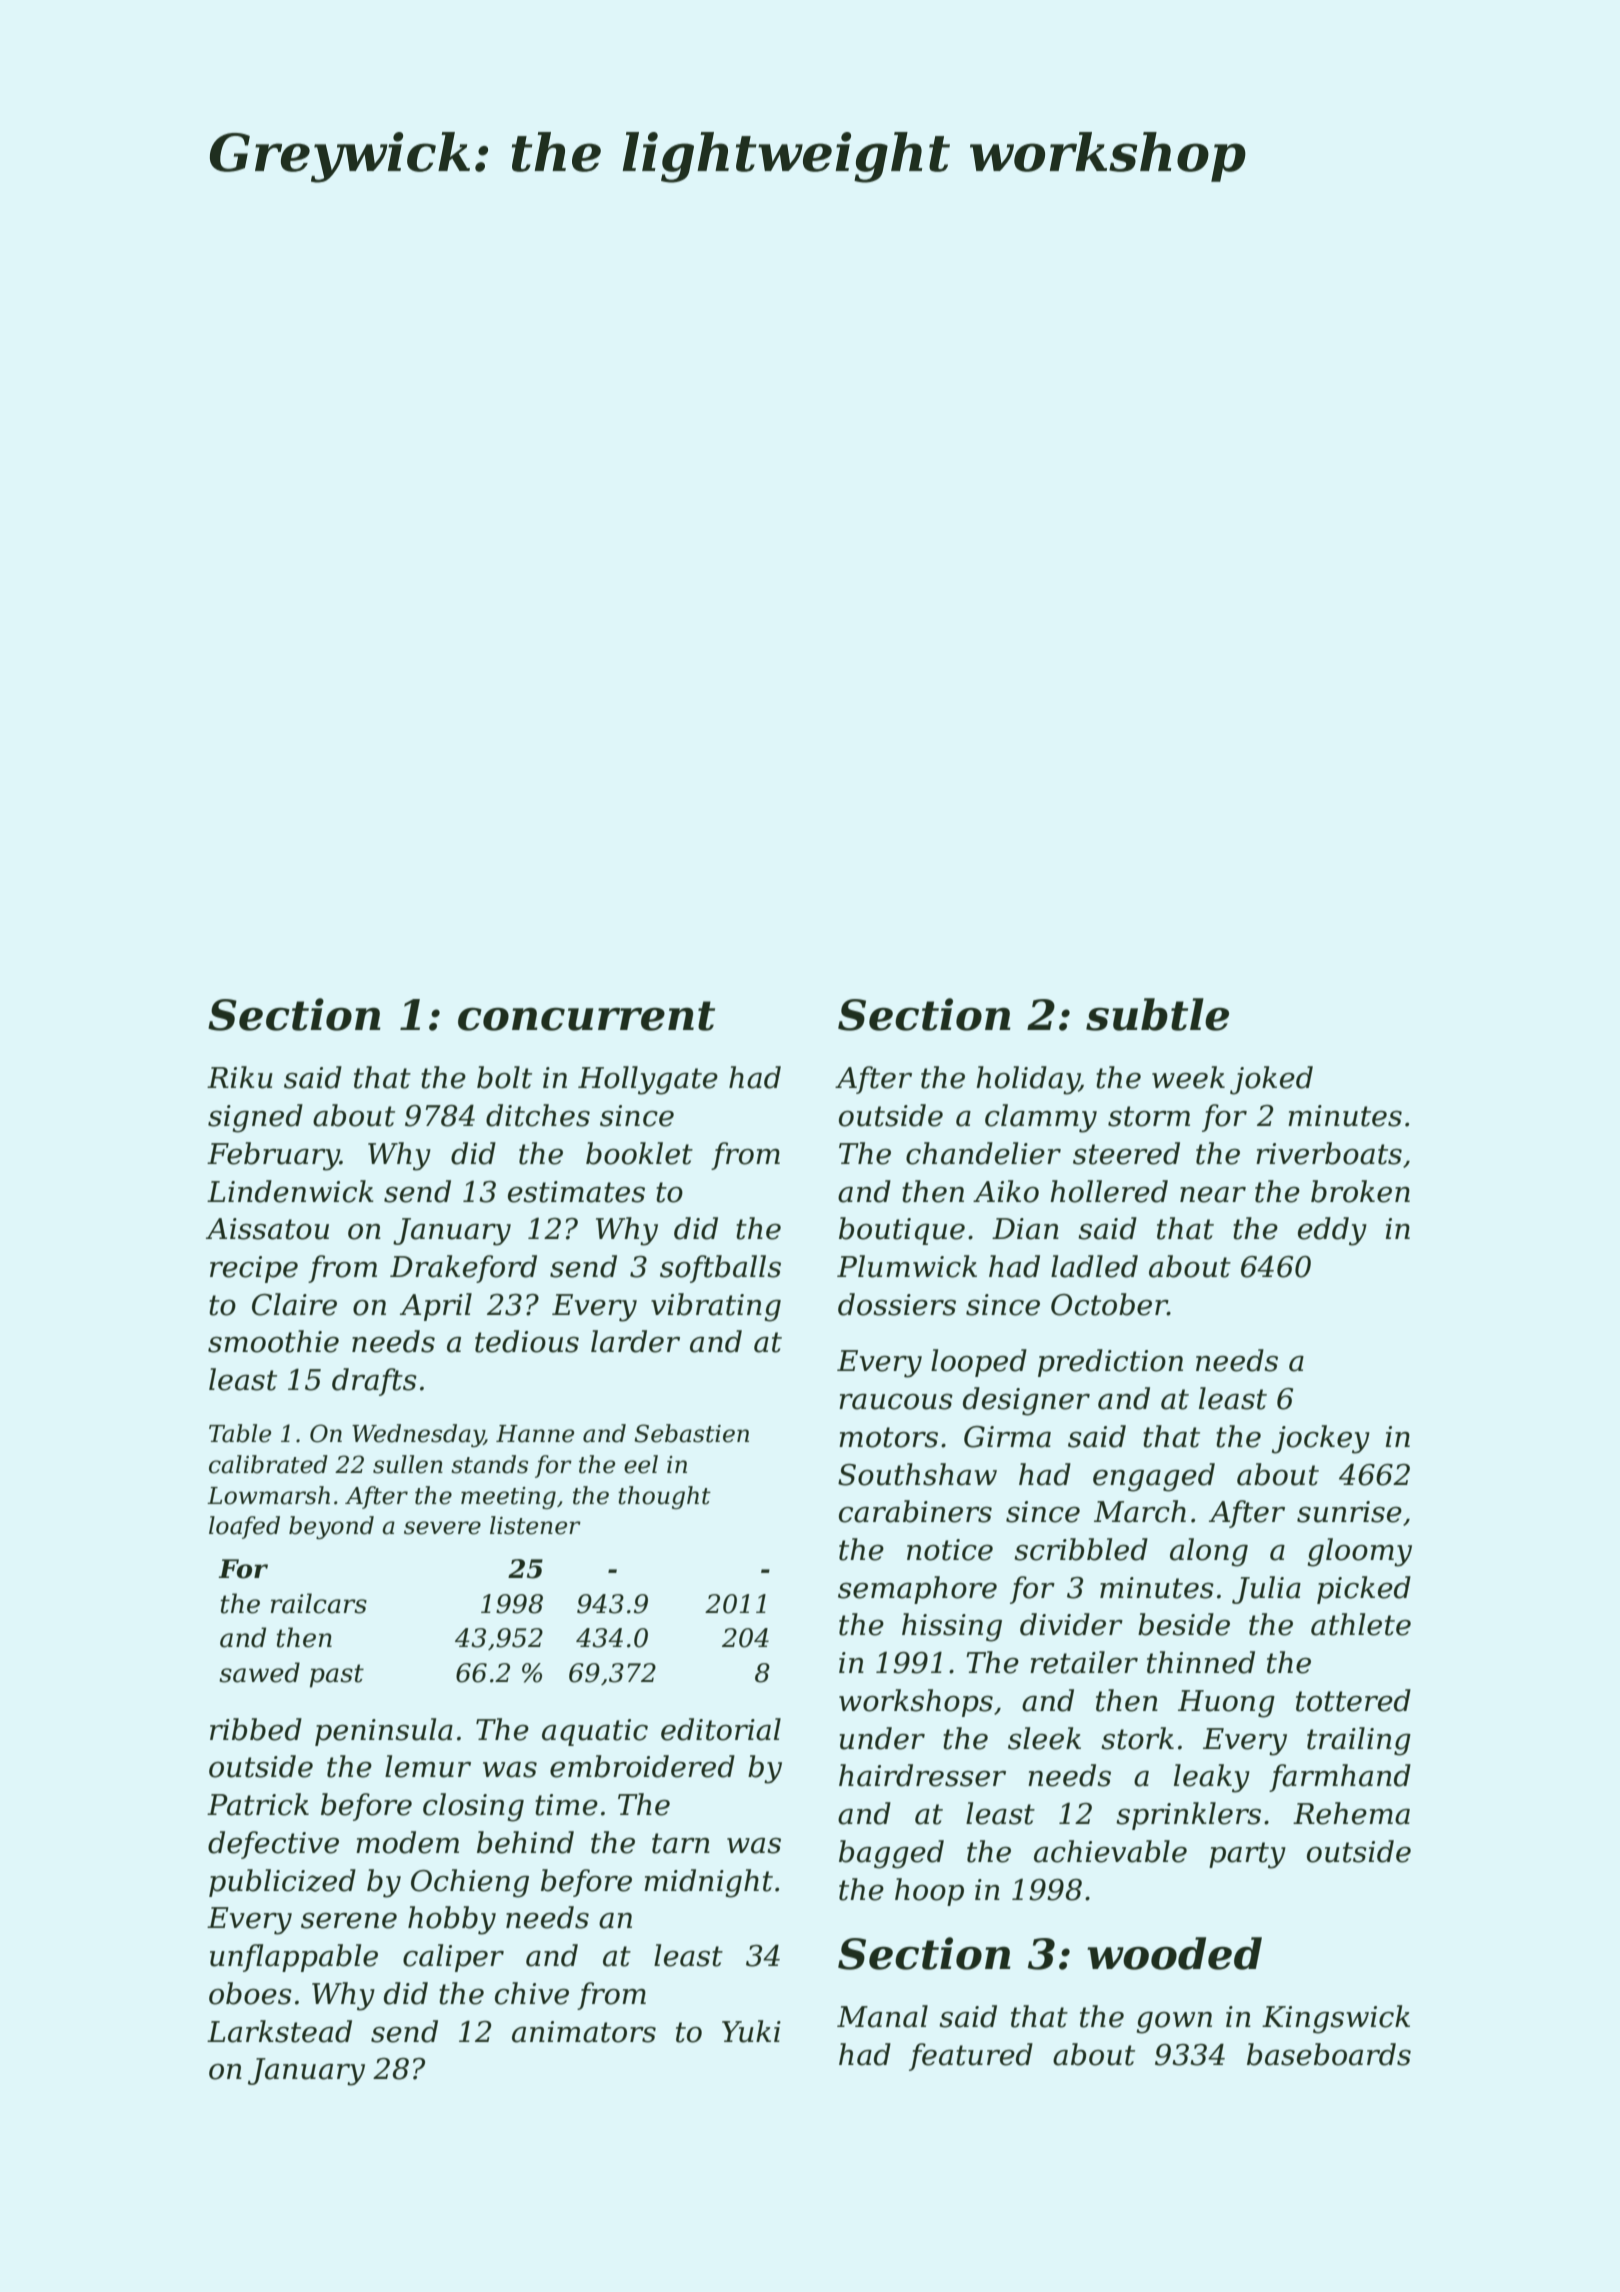 This document has height=2292, width=1620. I want to click on prediction, so click(1110, 1363).
